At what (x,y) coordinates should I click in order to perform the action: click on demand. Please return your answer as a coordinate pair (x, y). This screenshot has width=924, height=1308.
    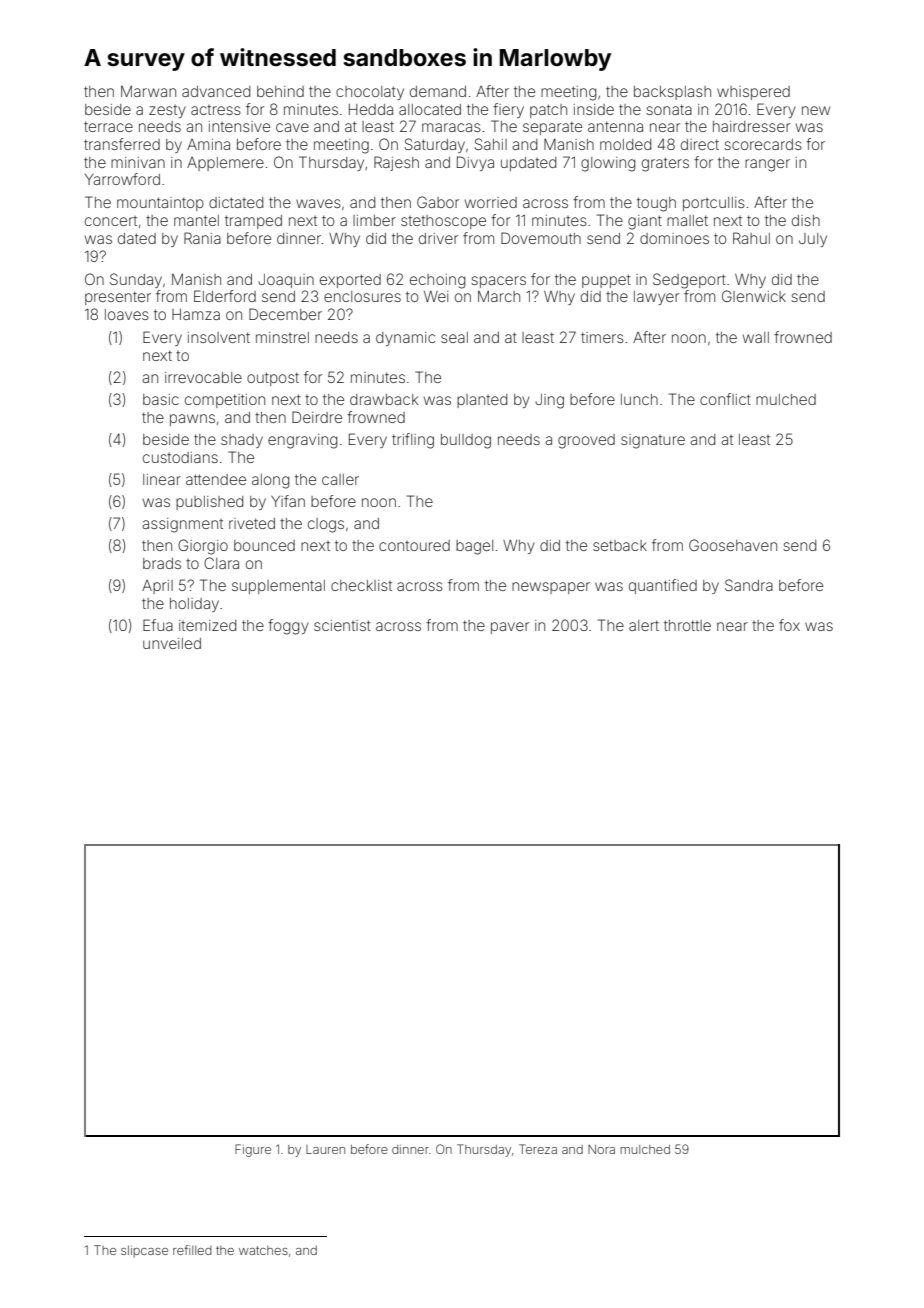
    Looking at the image, I should click on (438, 91).
